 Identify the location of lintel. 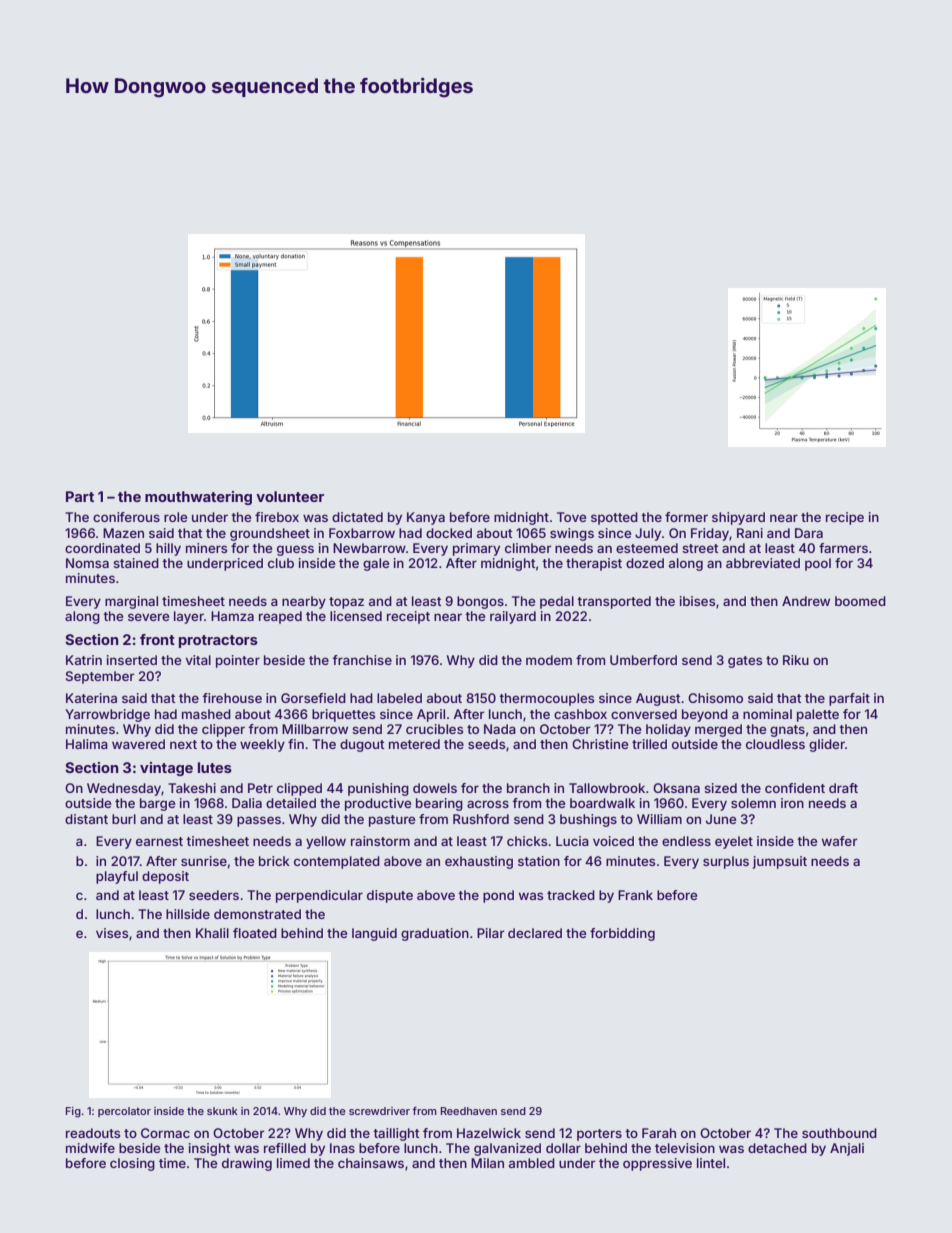
(711, 1163).
